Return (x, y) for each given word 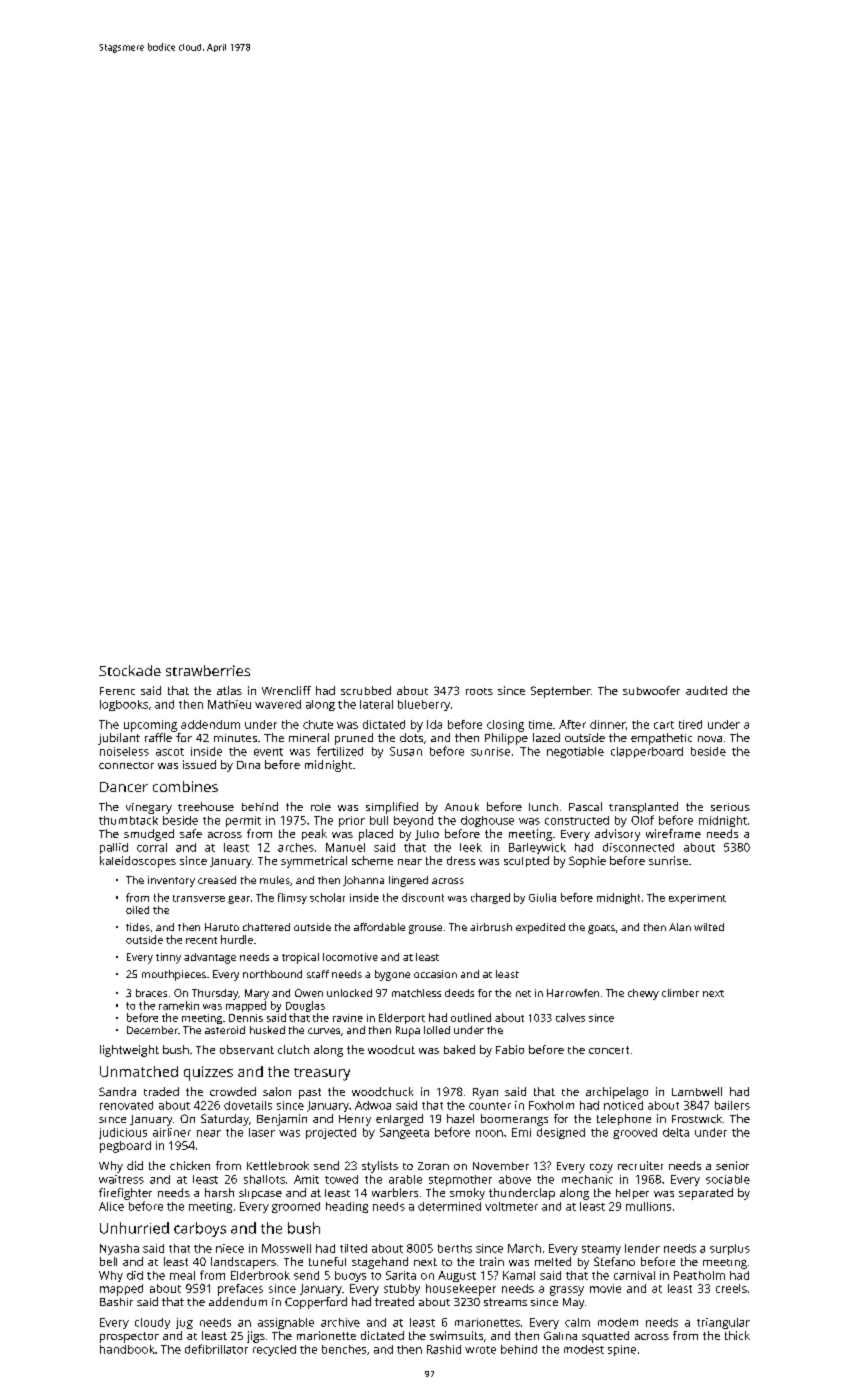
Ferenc (117, 691)
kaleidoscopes (138, 862)
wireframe (673, 833)
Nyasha (119, 1249)
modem (618, 1322)
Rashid (444, 1349)
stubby (402, 1290)
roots (479, 691)
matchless (416, 993)
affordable (379, 927)
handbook (127, 1349)
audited (706, 690)
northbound (272, 974)
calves (570, 1017)
